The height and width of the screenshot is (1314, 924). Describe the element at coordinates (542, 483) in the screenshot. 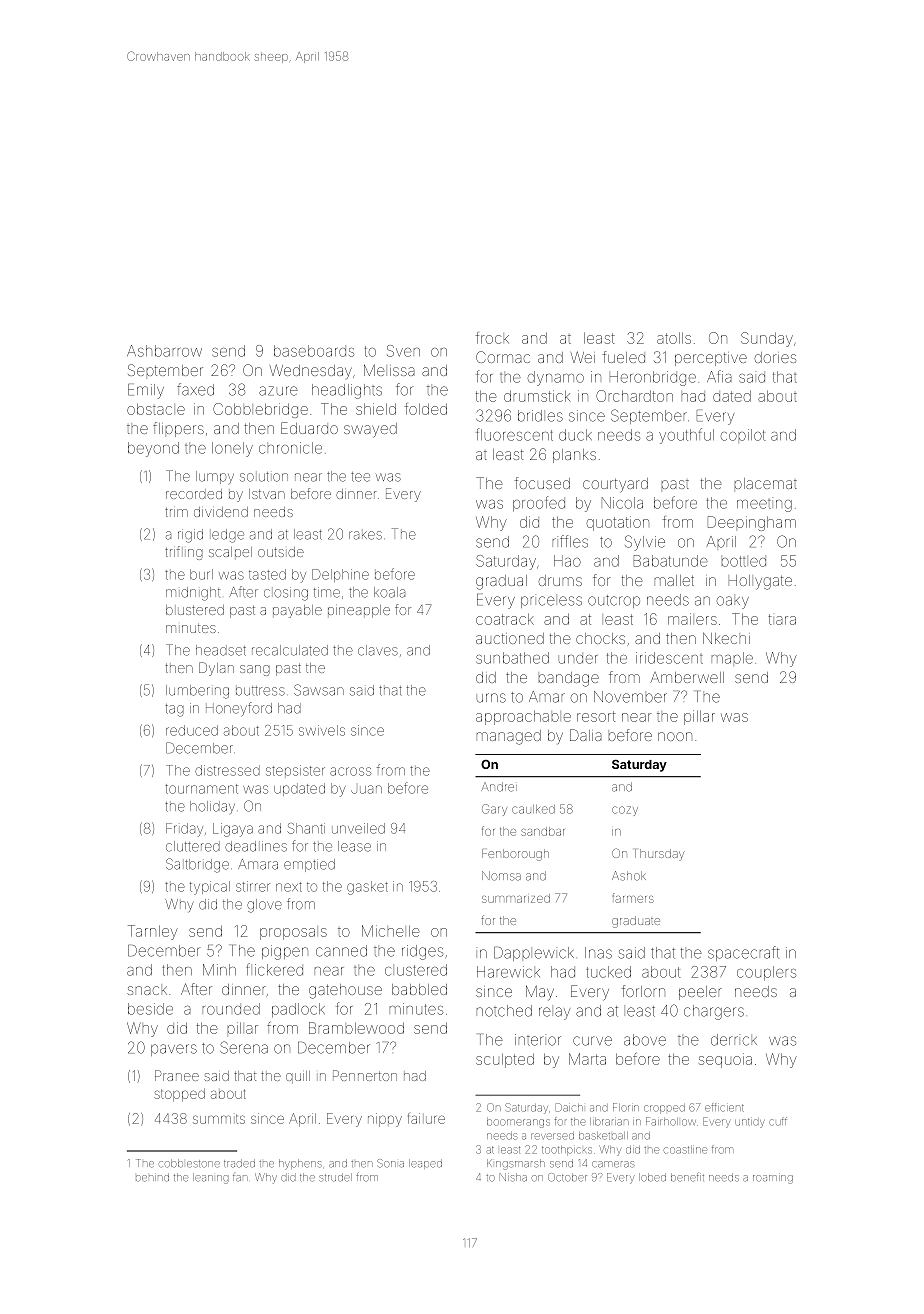

I see `focused` at that location.
